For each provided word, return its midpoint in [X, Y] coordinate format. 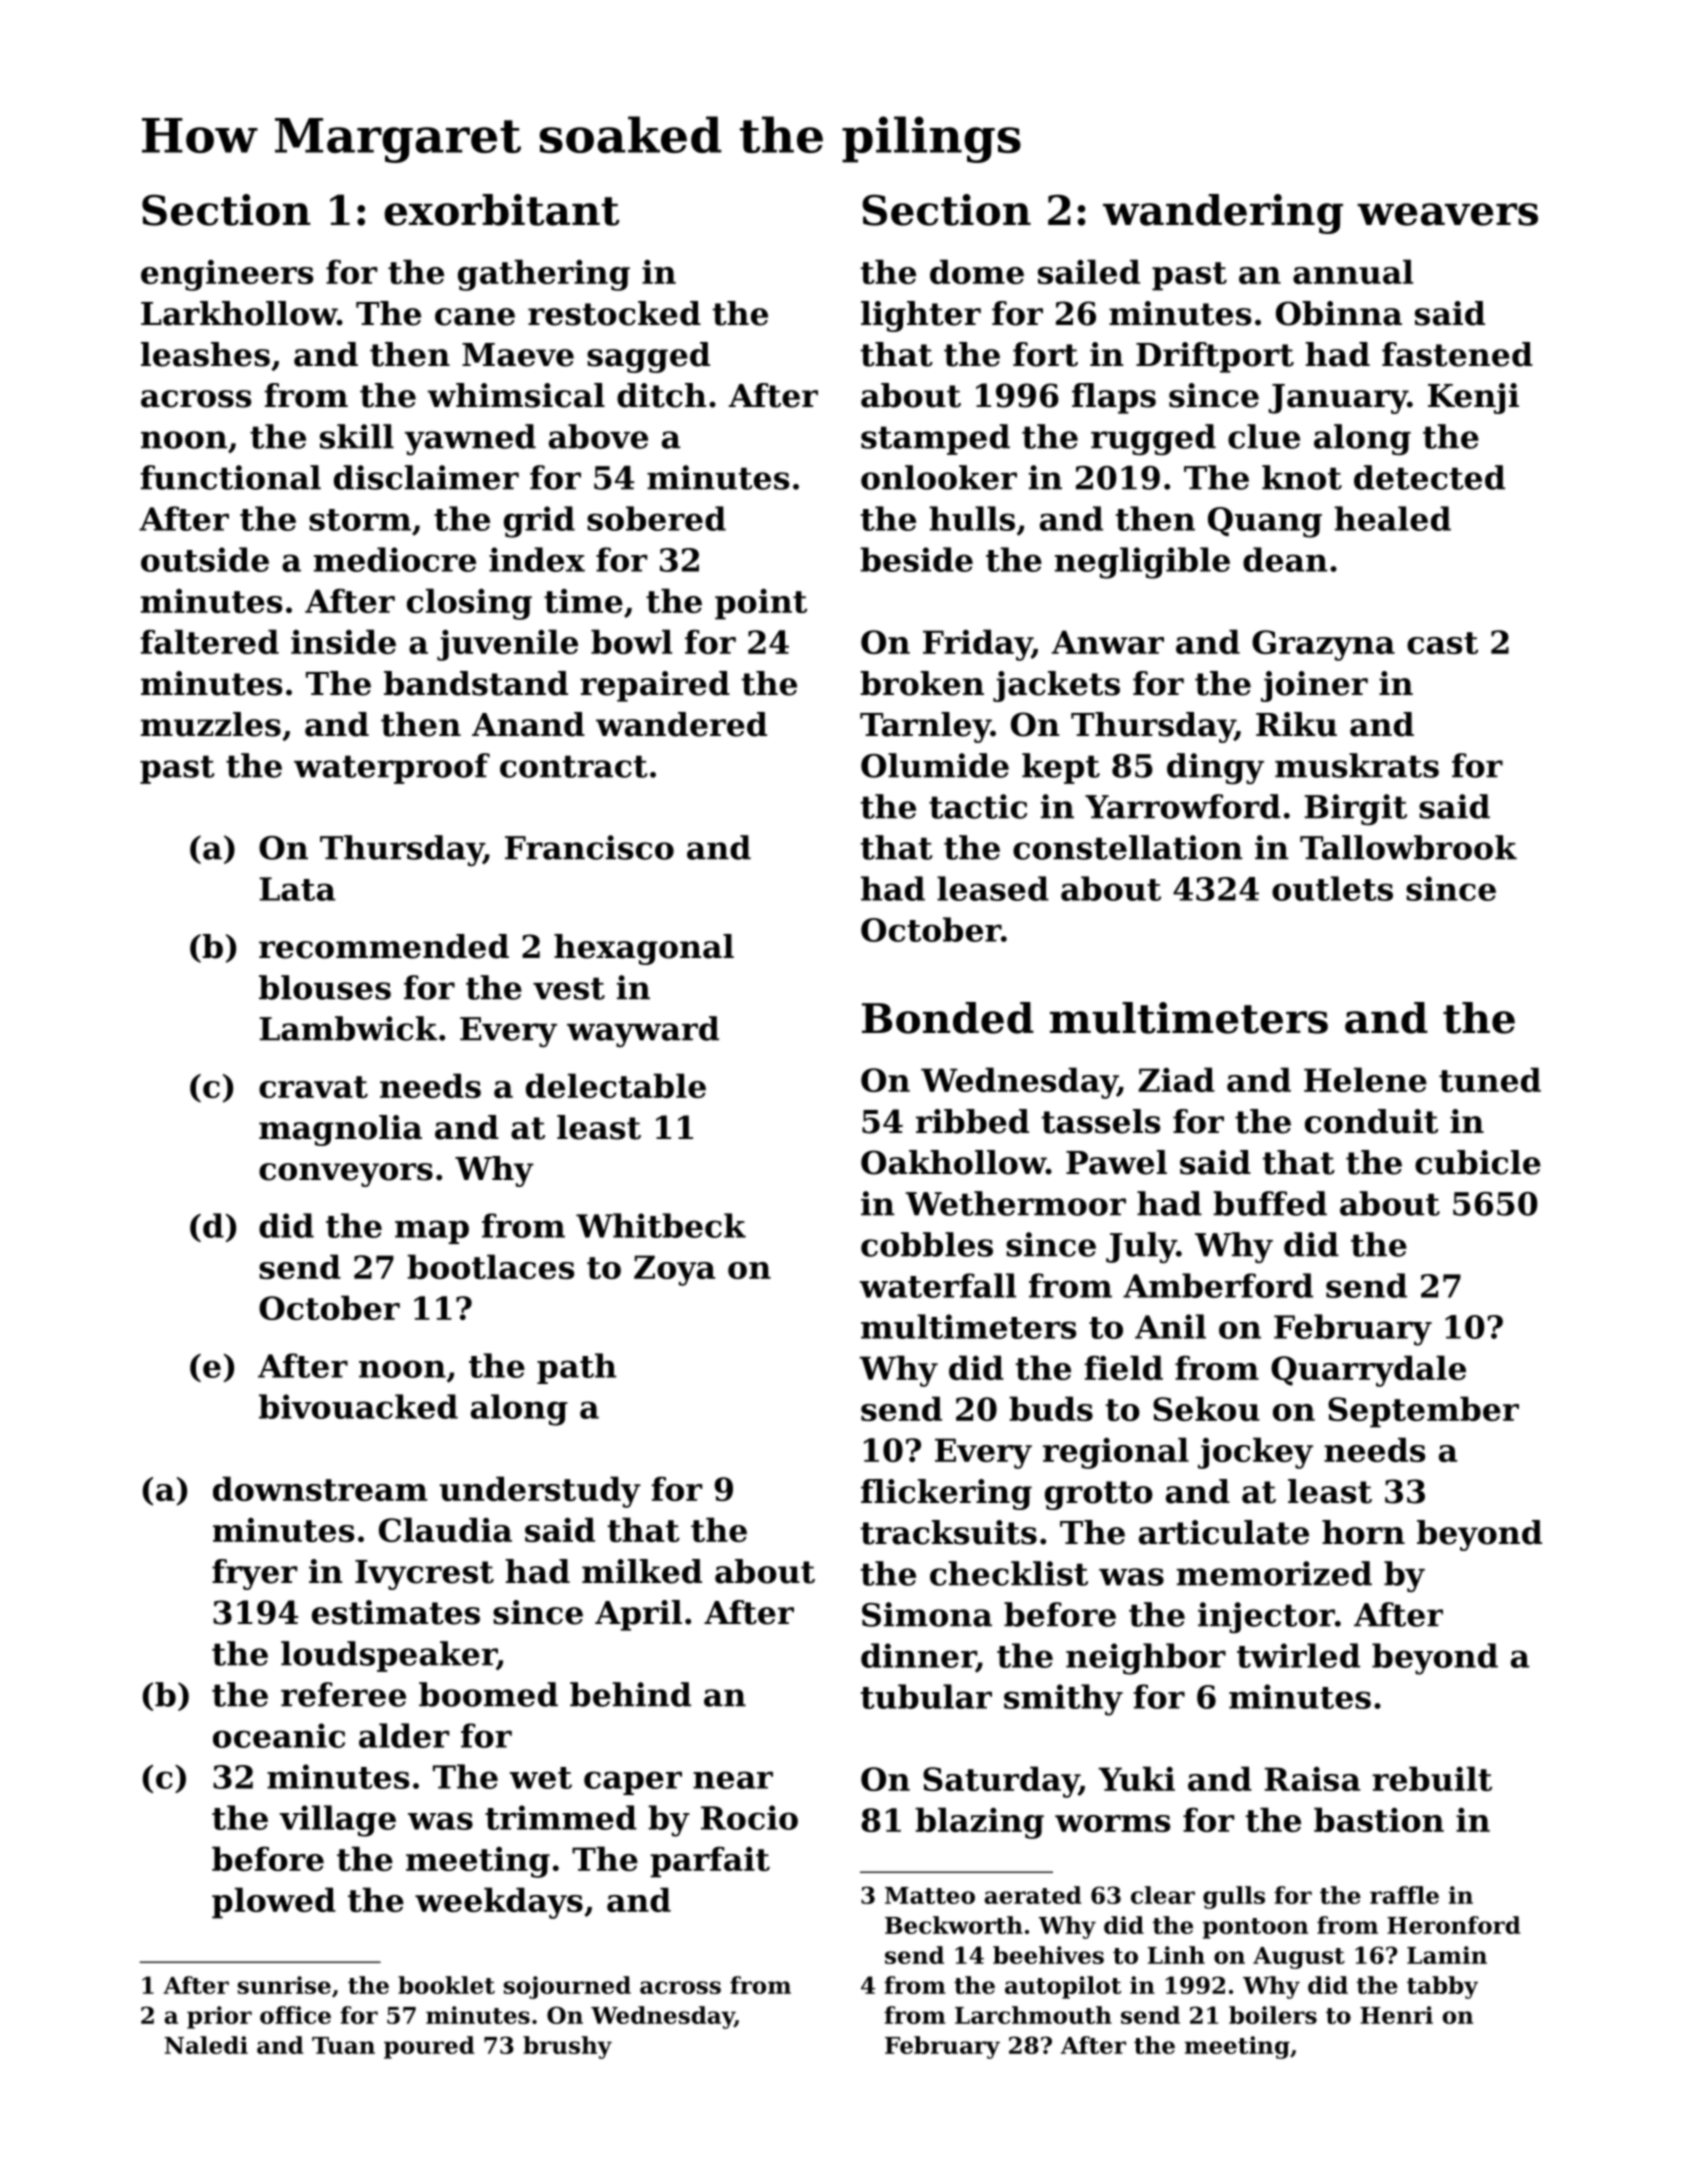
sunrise [284, 1985]
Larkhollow [239, 313]
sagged [648, 357]
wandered [681, 724]
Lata [297, 889]
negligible [1142, 563]
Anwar [1107, 642]
